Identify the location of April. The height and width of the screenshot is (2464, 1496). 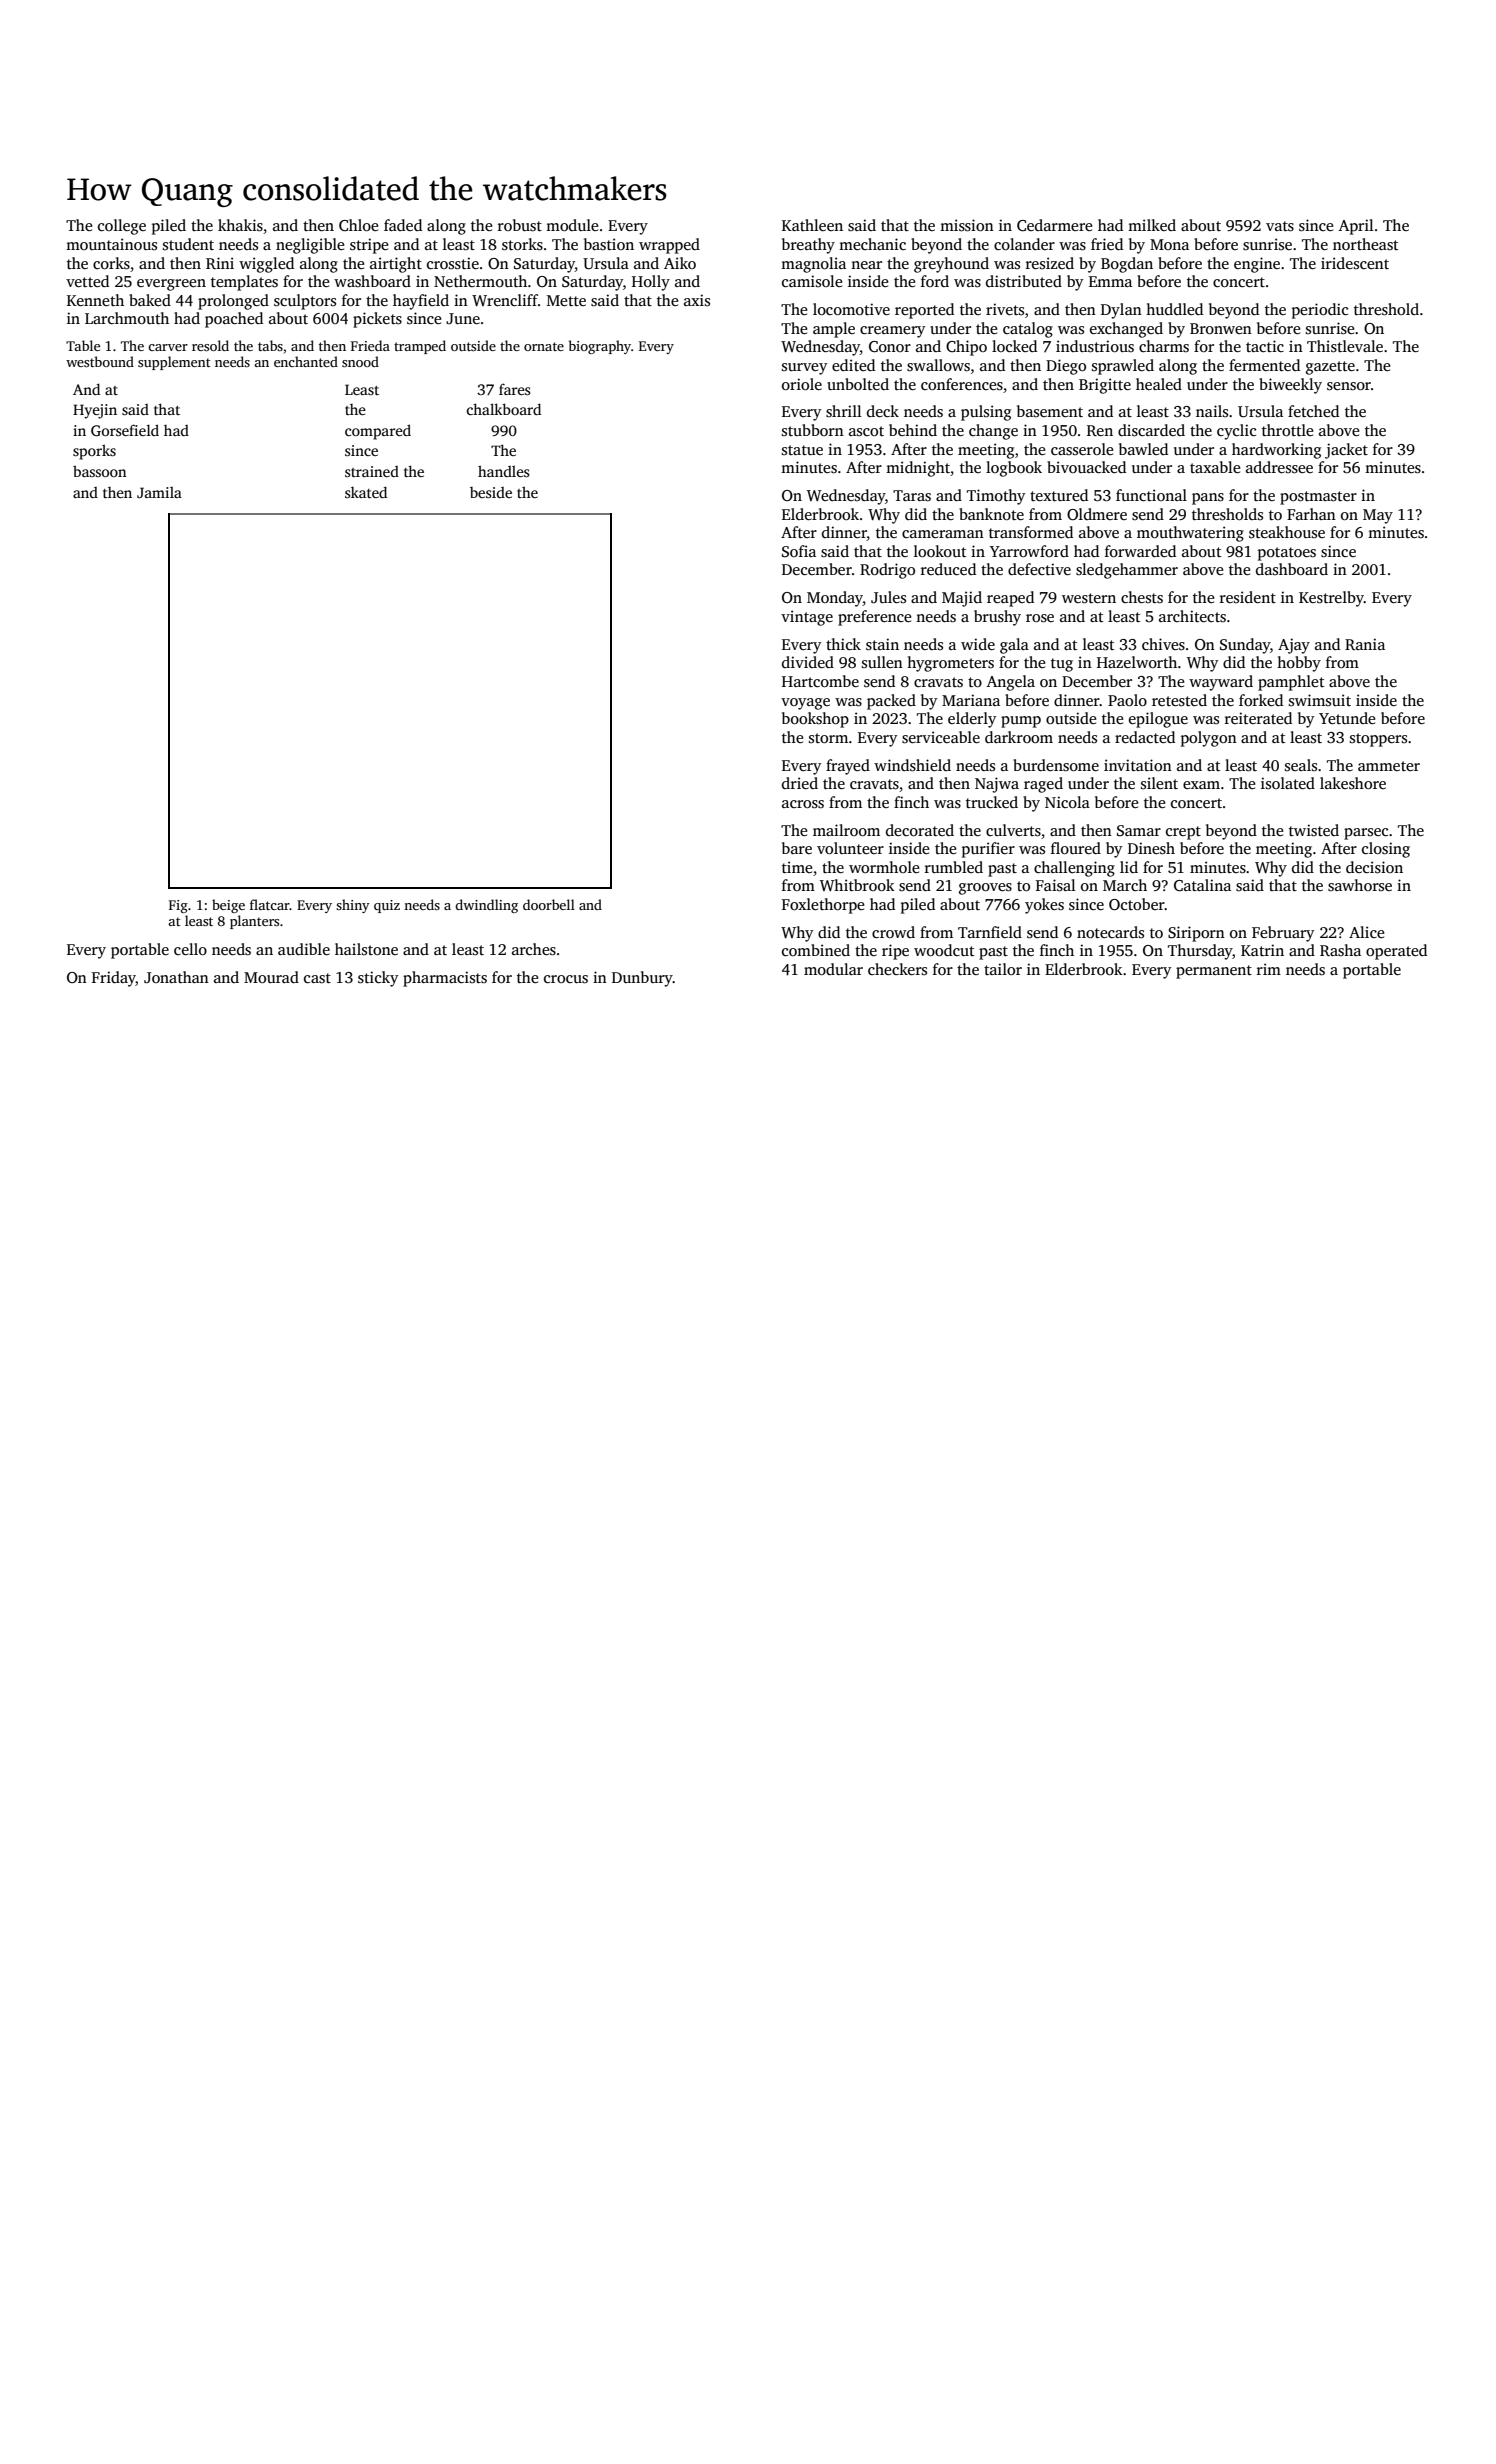
(1356, 227).
